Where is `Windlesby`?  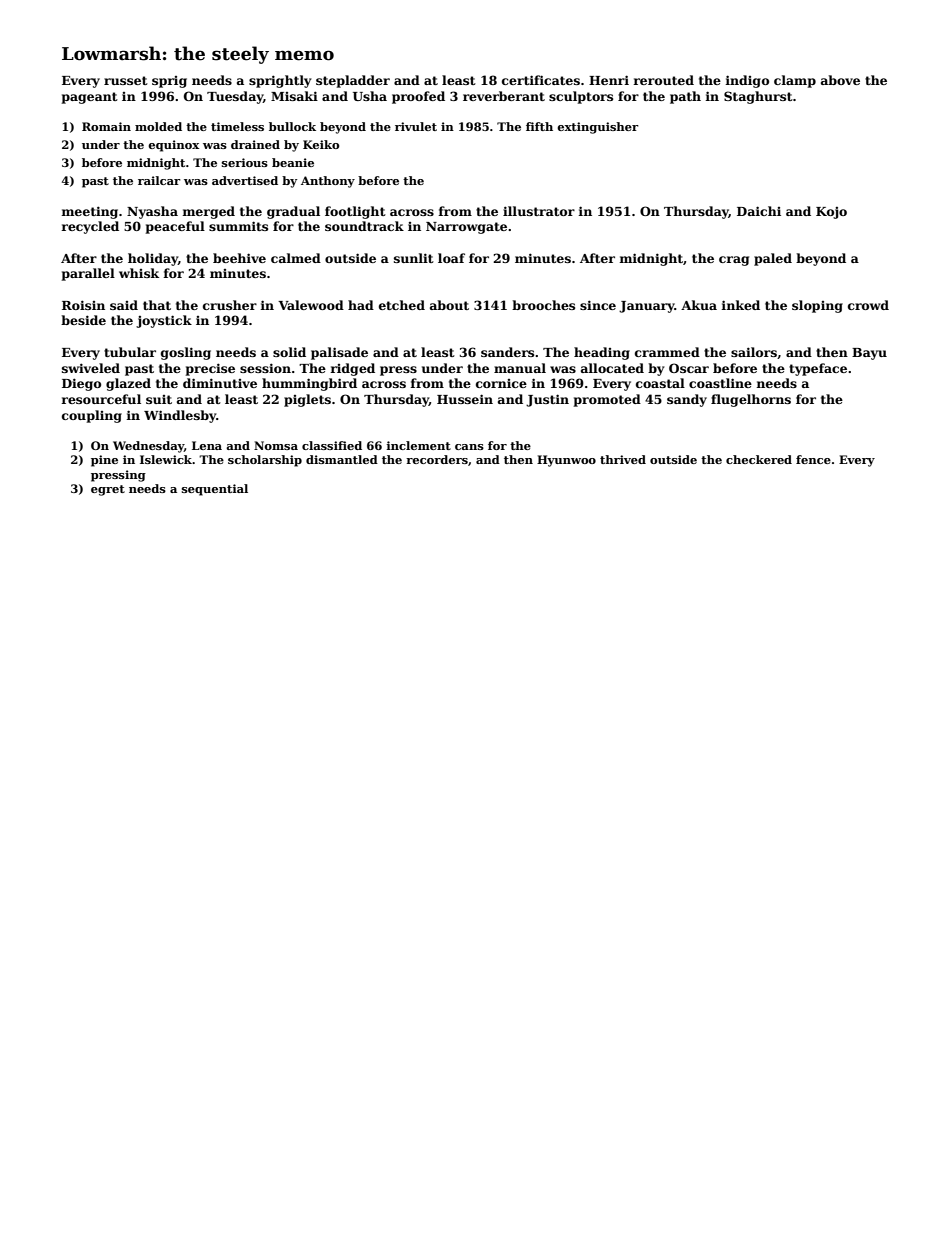 Windlesby is located at coordinates (180, 416).
